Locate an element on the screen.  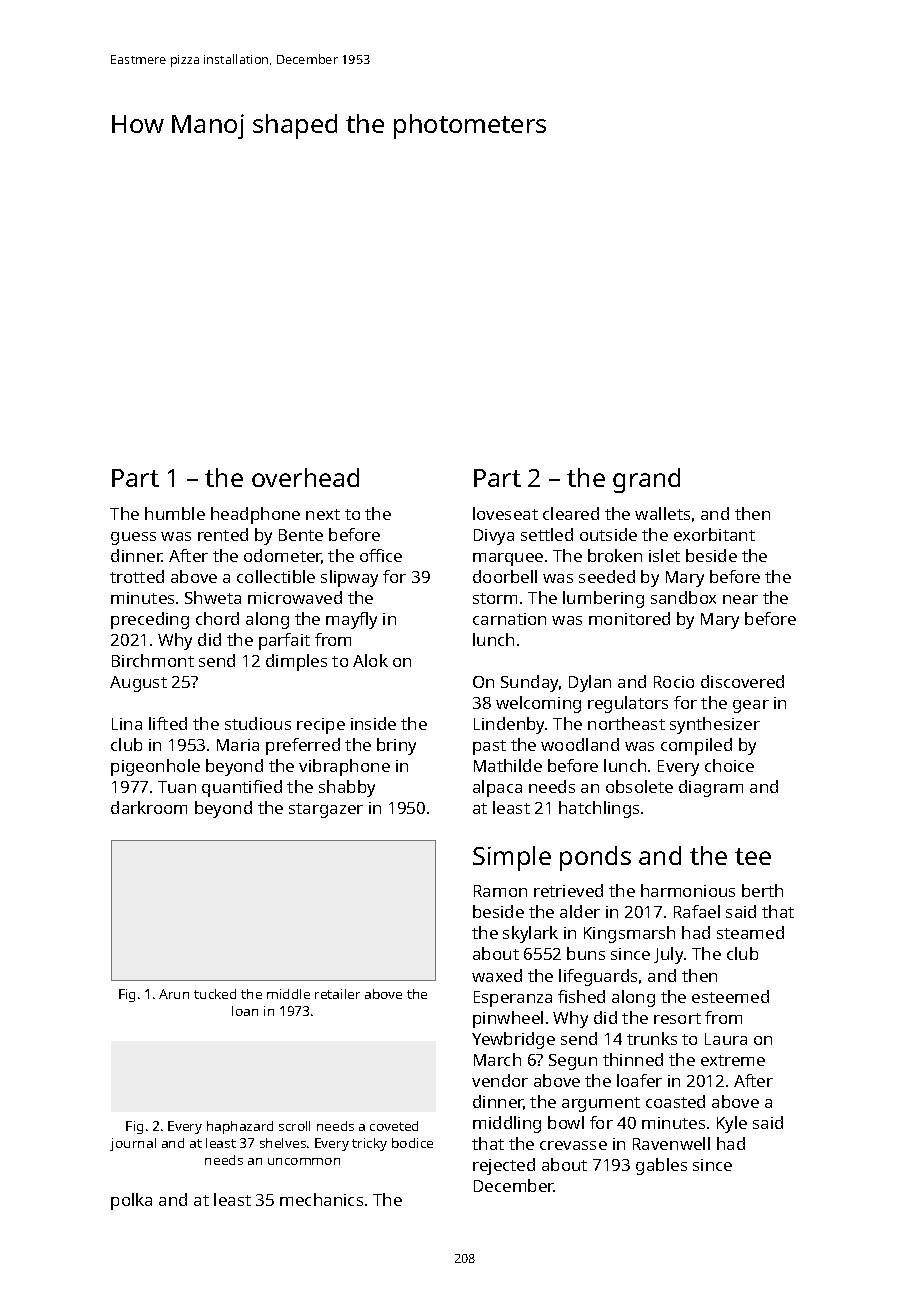
wallets is located at coordinates (662, 513).
